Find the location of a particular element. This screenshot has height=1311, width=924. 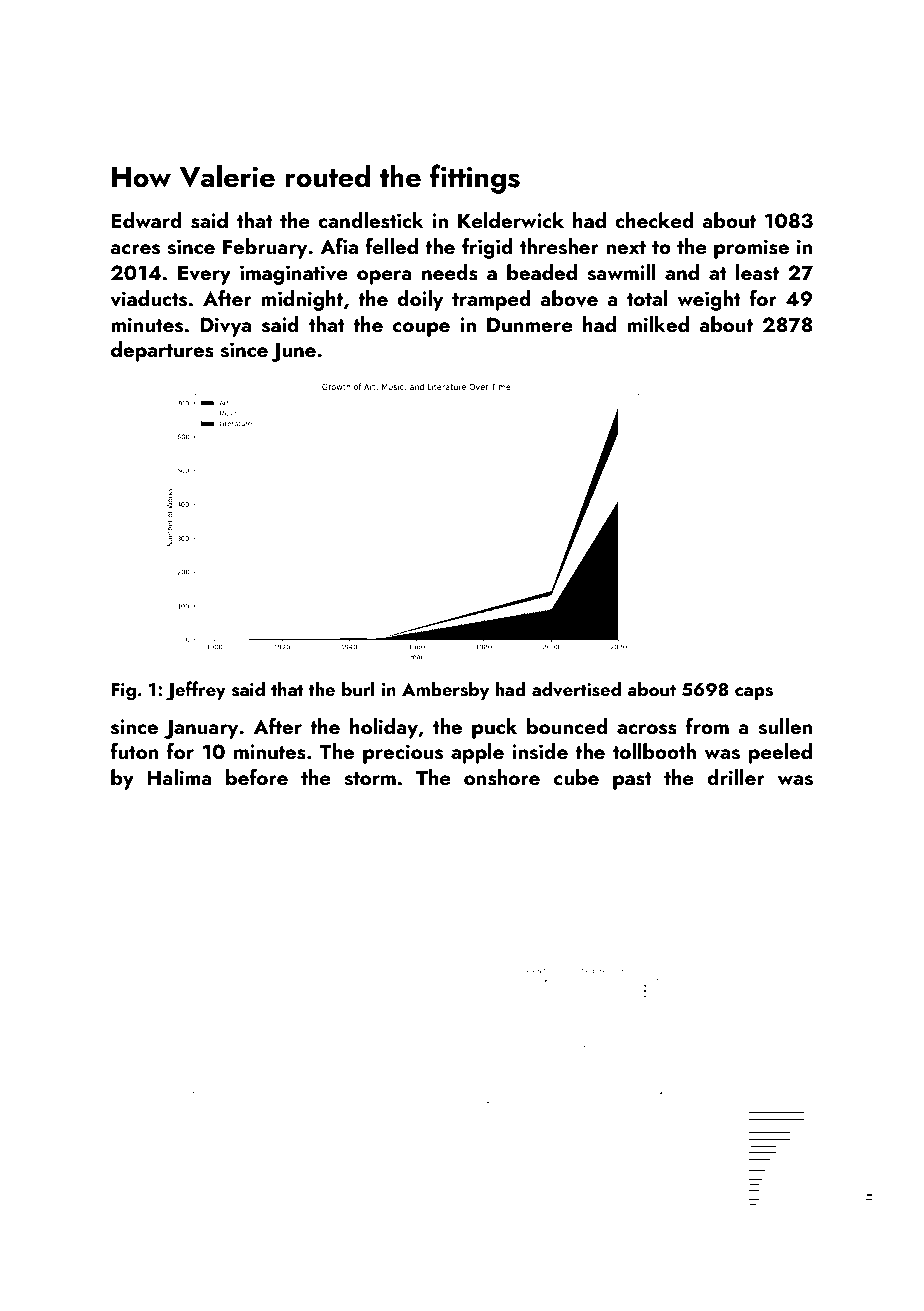

Dunmere is located at coordinates (530, 324).
